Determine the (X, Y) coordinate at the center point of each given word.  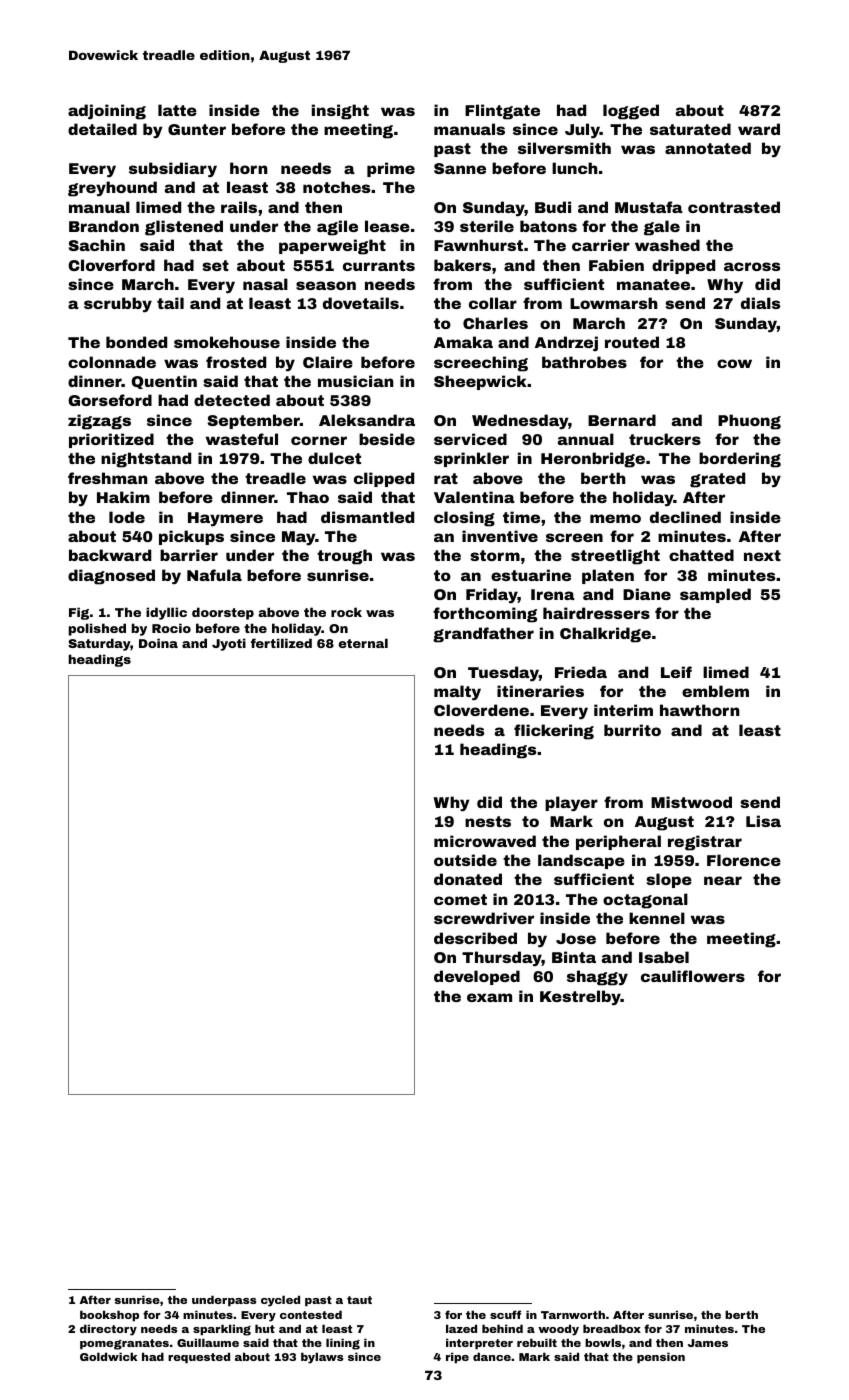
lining (343, 1344)
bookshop (109, 1316)
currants (379, 265)
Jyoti (229, 644)
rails (239, 207)
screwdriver (484, 918)
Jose (576, 938)
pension (661, 1358)
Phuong (749, 422)
